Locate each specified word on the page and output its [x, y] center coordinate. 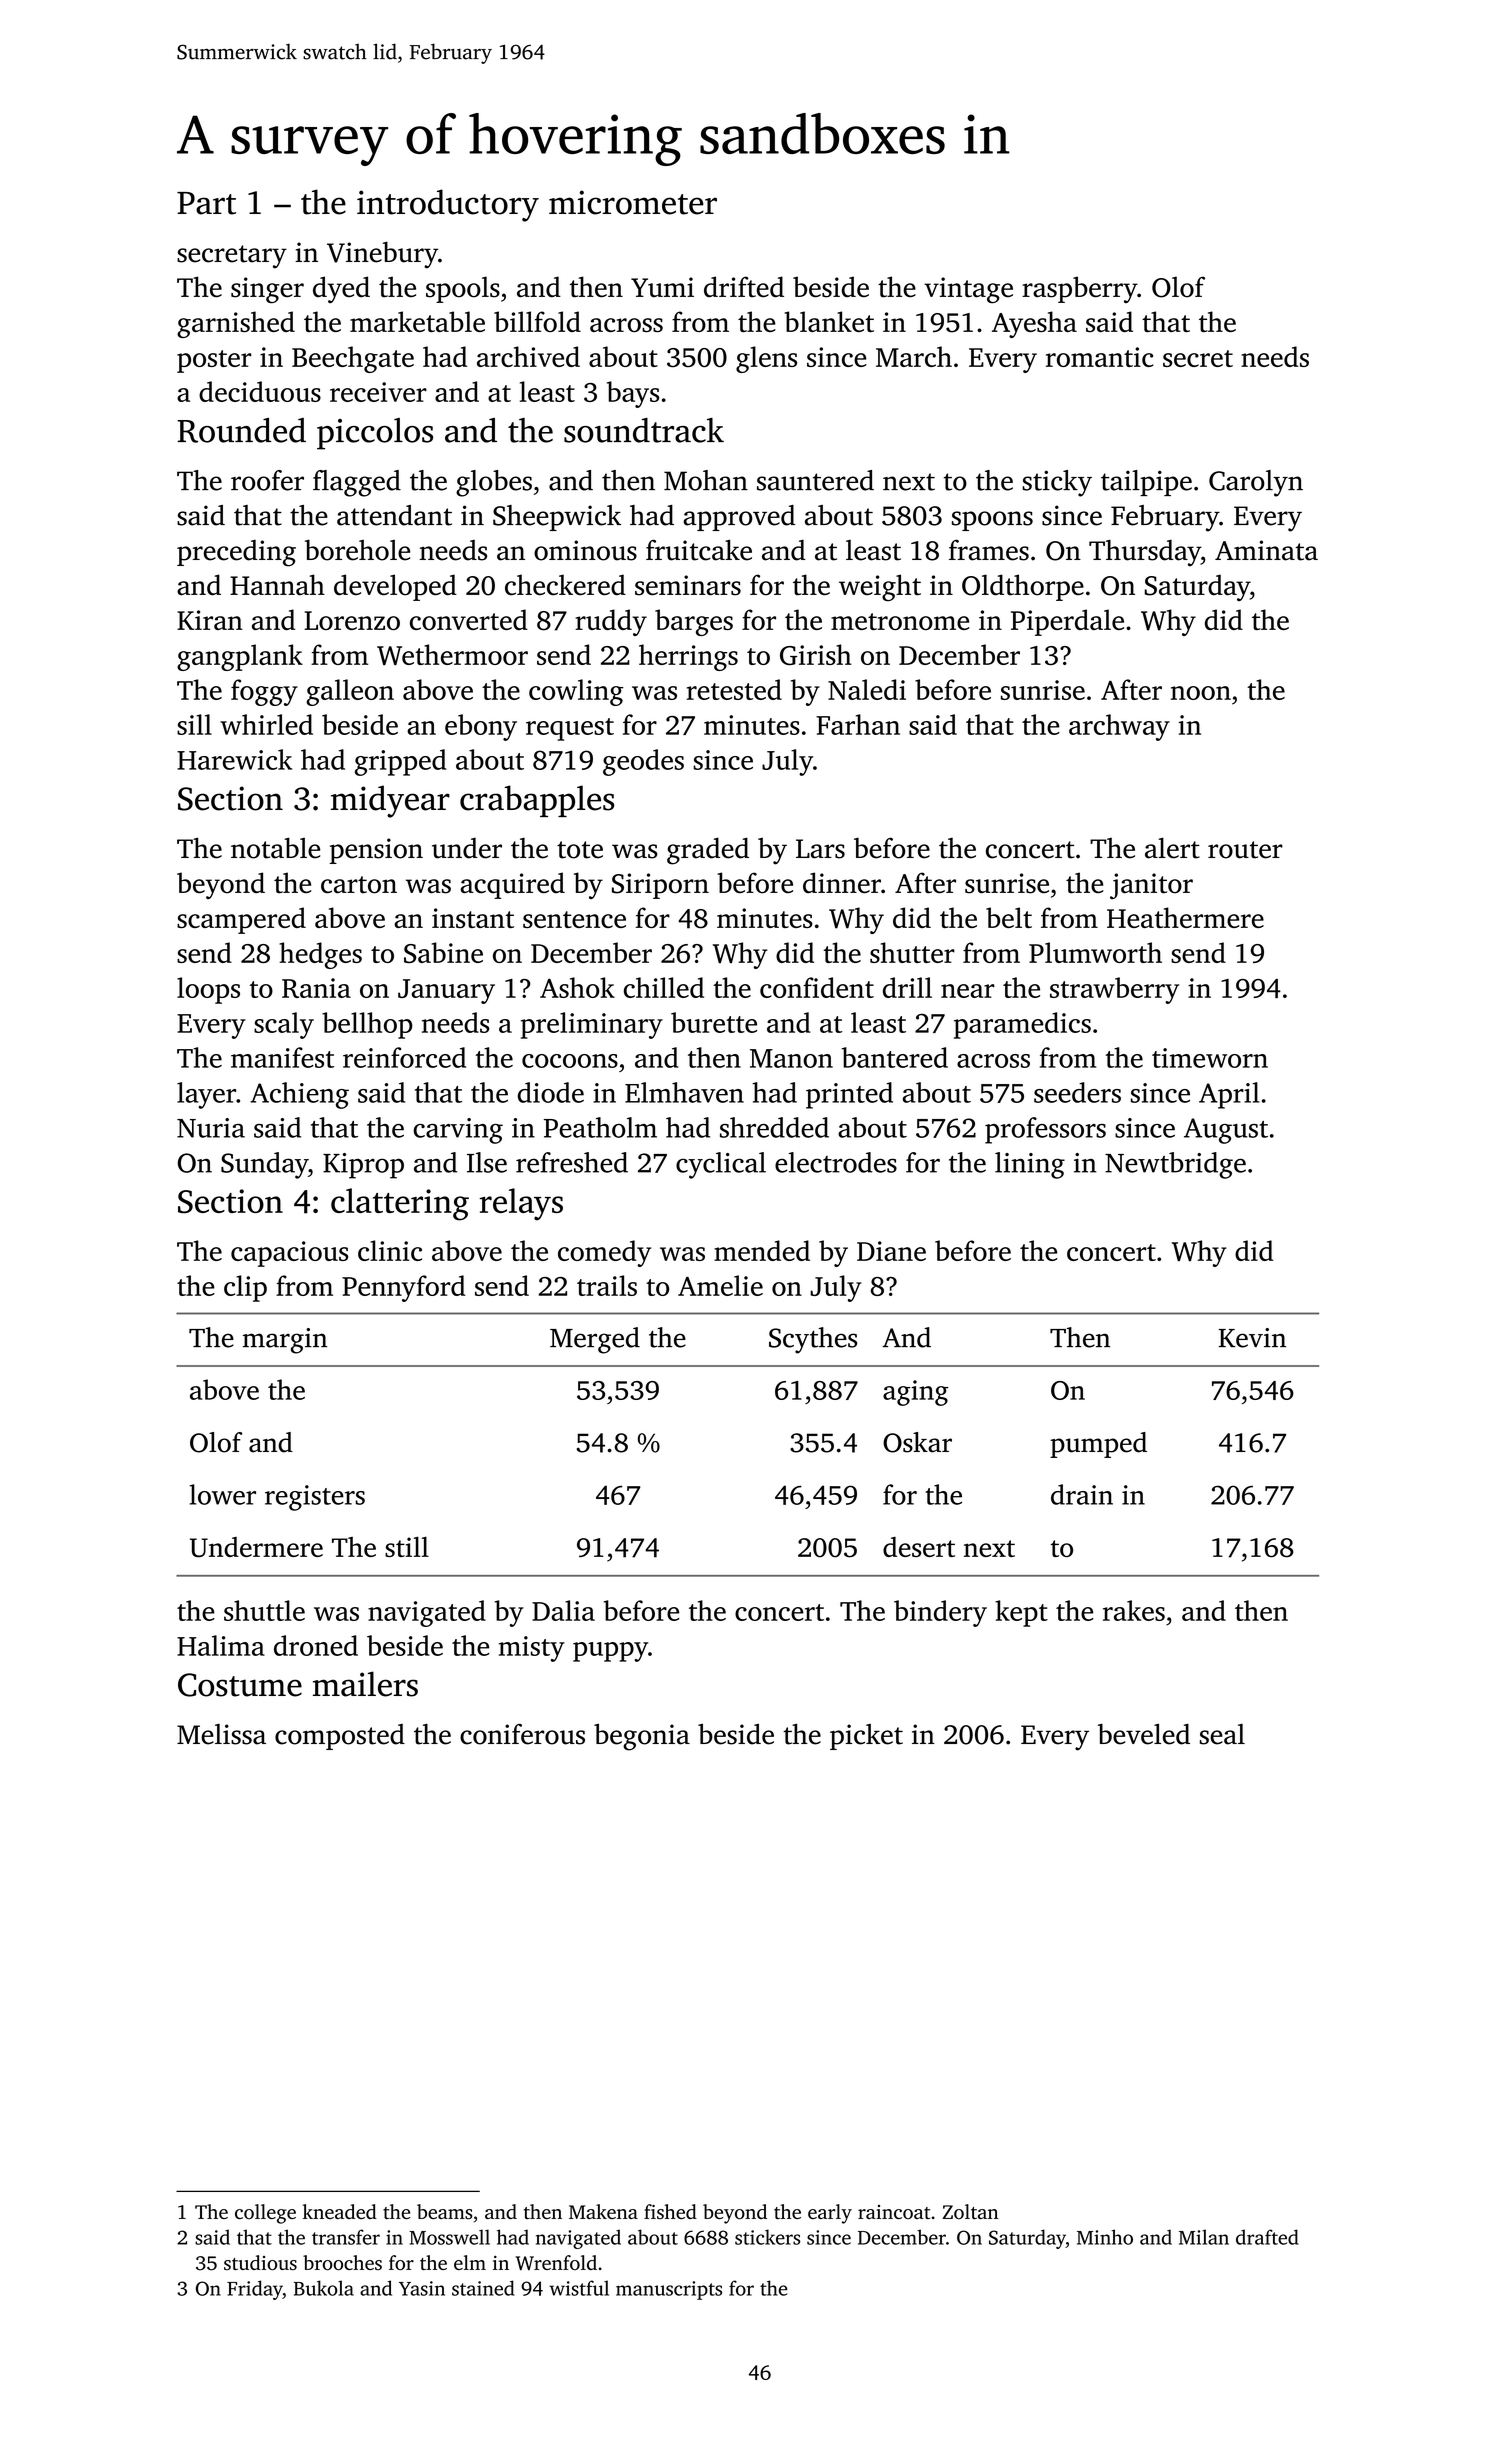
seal [1222, 1734]
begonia [642, 1737]
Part [206, 203]
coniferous [522, 1734]
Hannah [277, 585]
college [265, 2214]
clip [245, 1288]
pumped [1098, 1445]
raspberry [1079, 289]
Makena [603, 2211]
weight [880, 587]
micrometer [633, 202]
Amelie [720, 1285]
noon [1201, 693]
